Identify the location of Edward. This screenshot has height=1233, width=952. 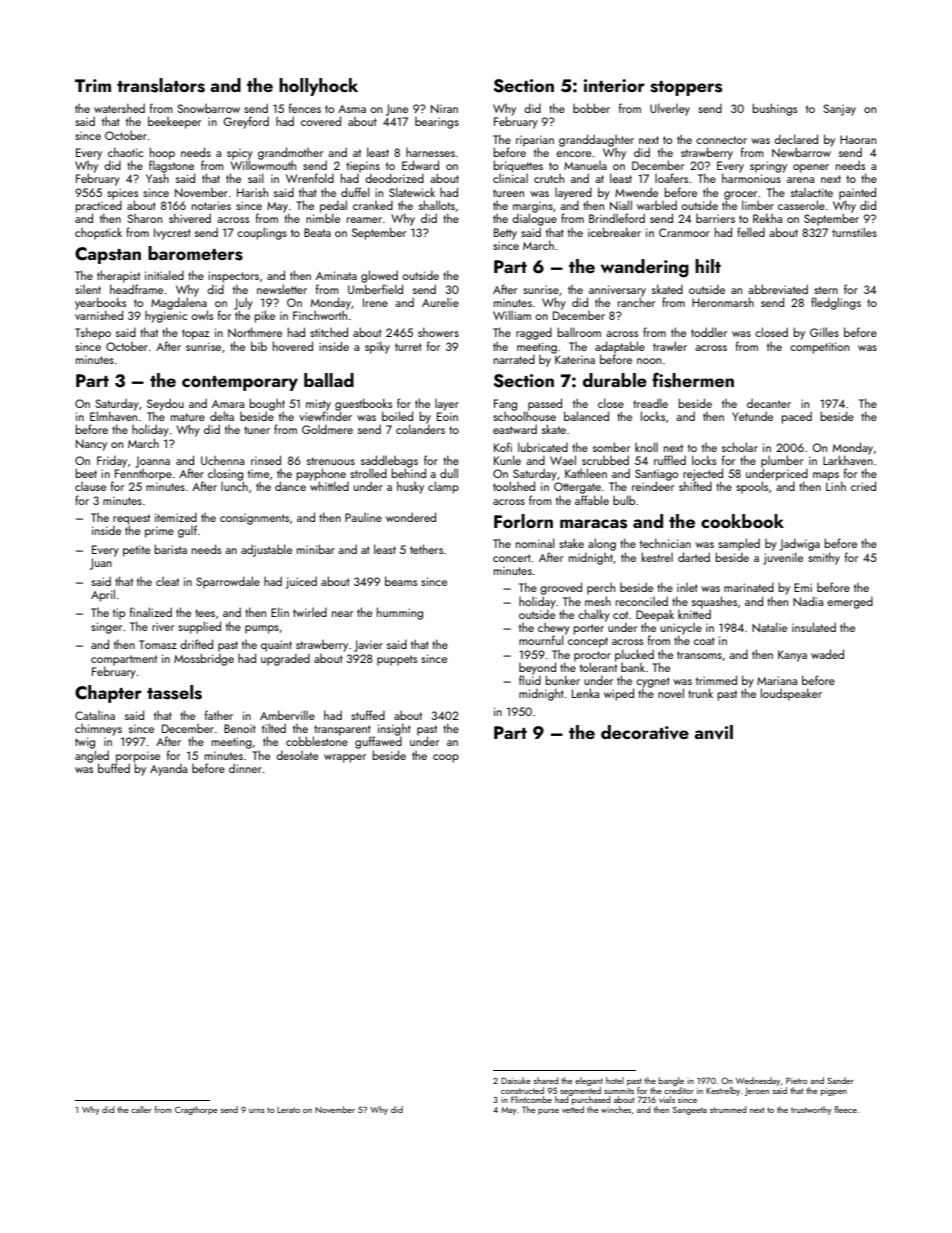
(420, 165).
